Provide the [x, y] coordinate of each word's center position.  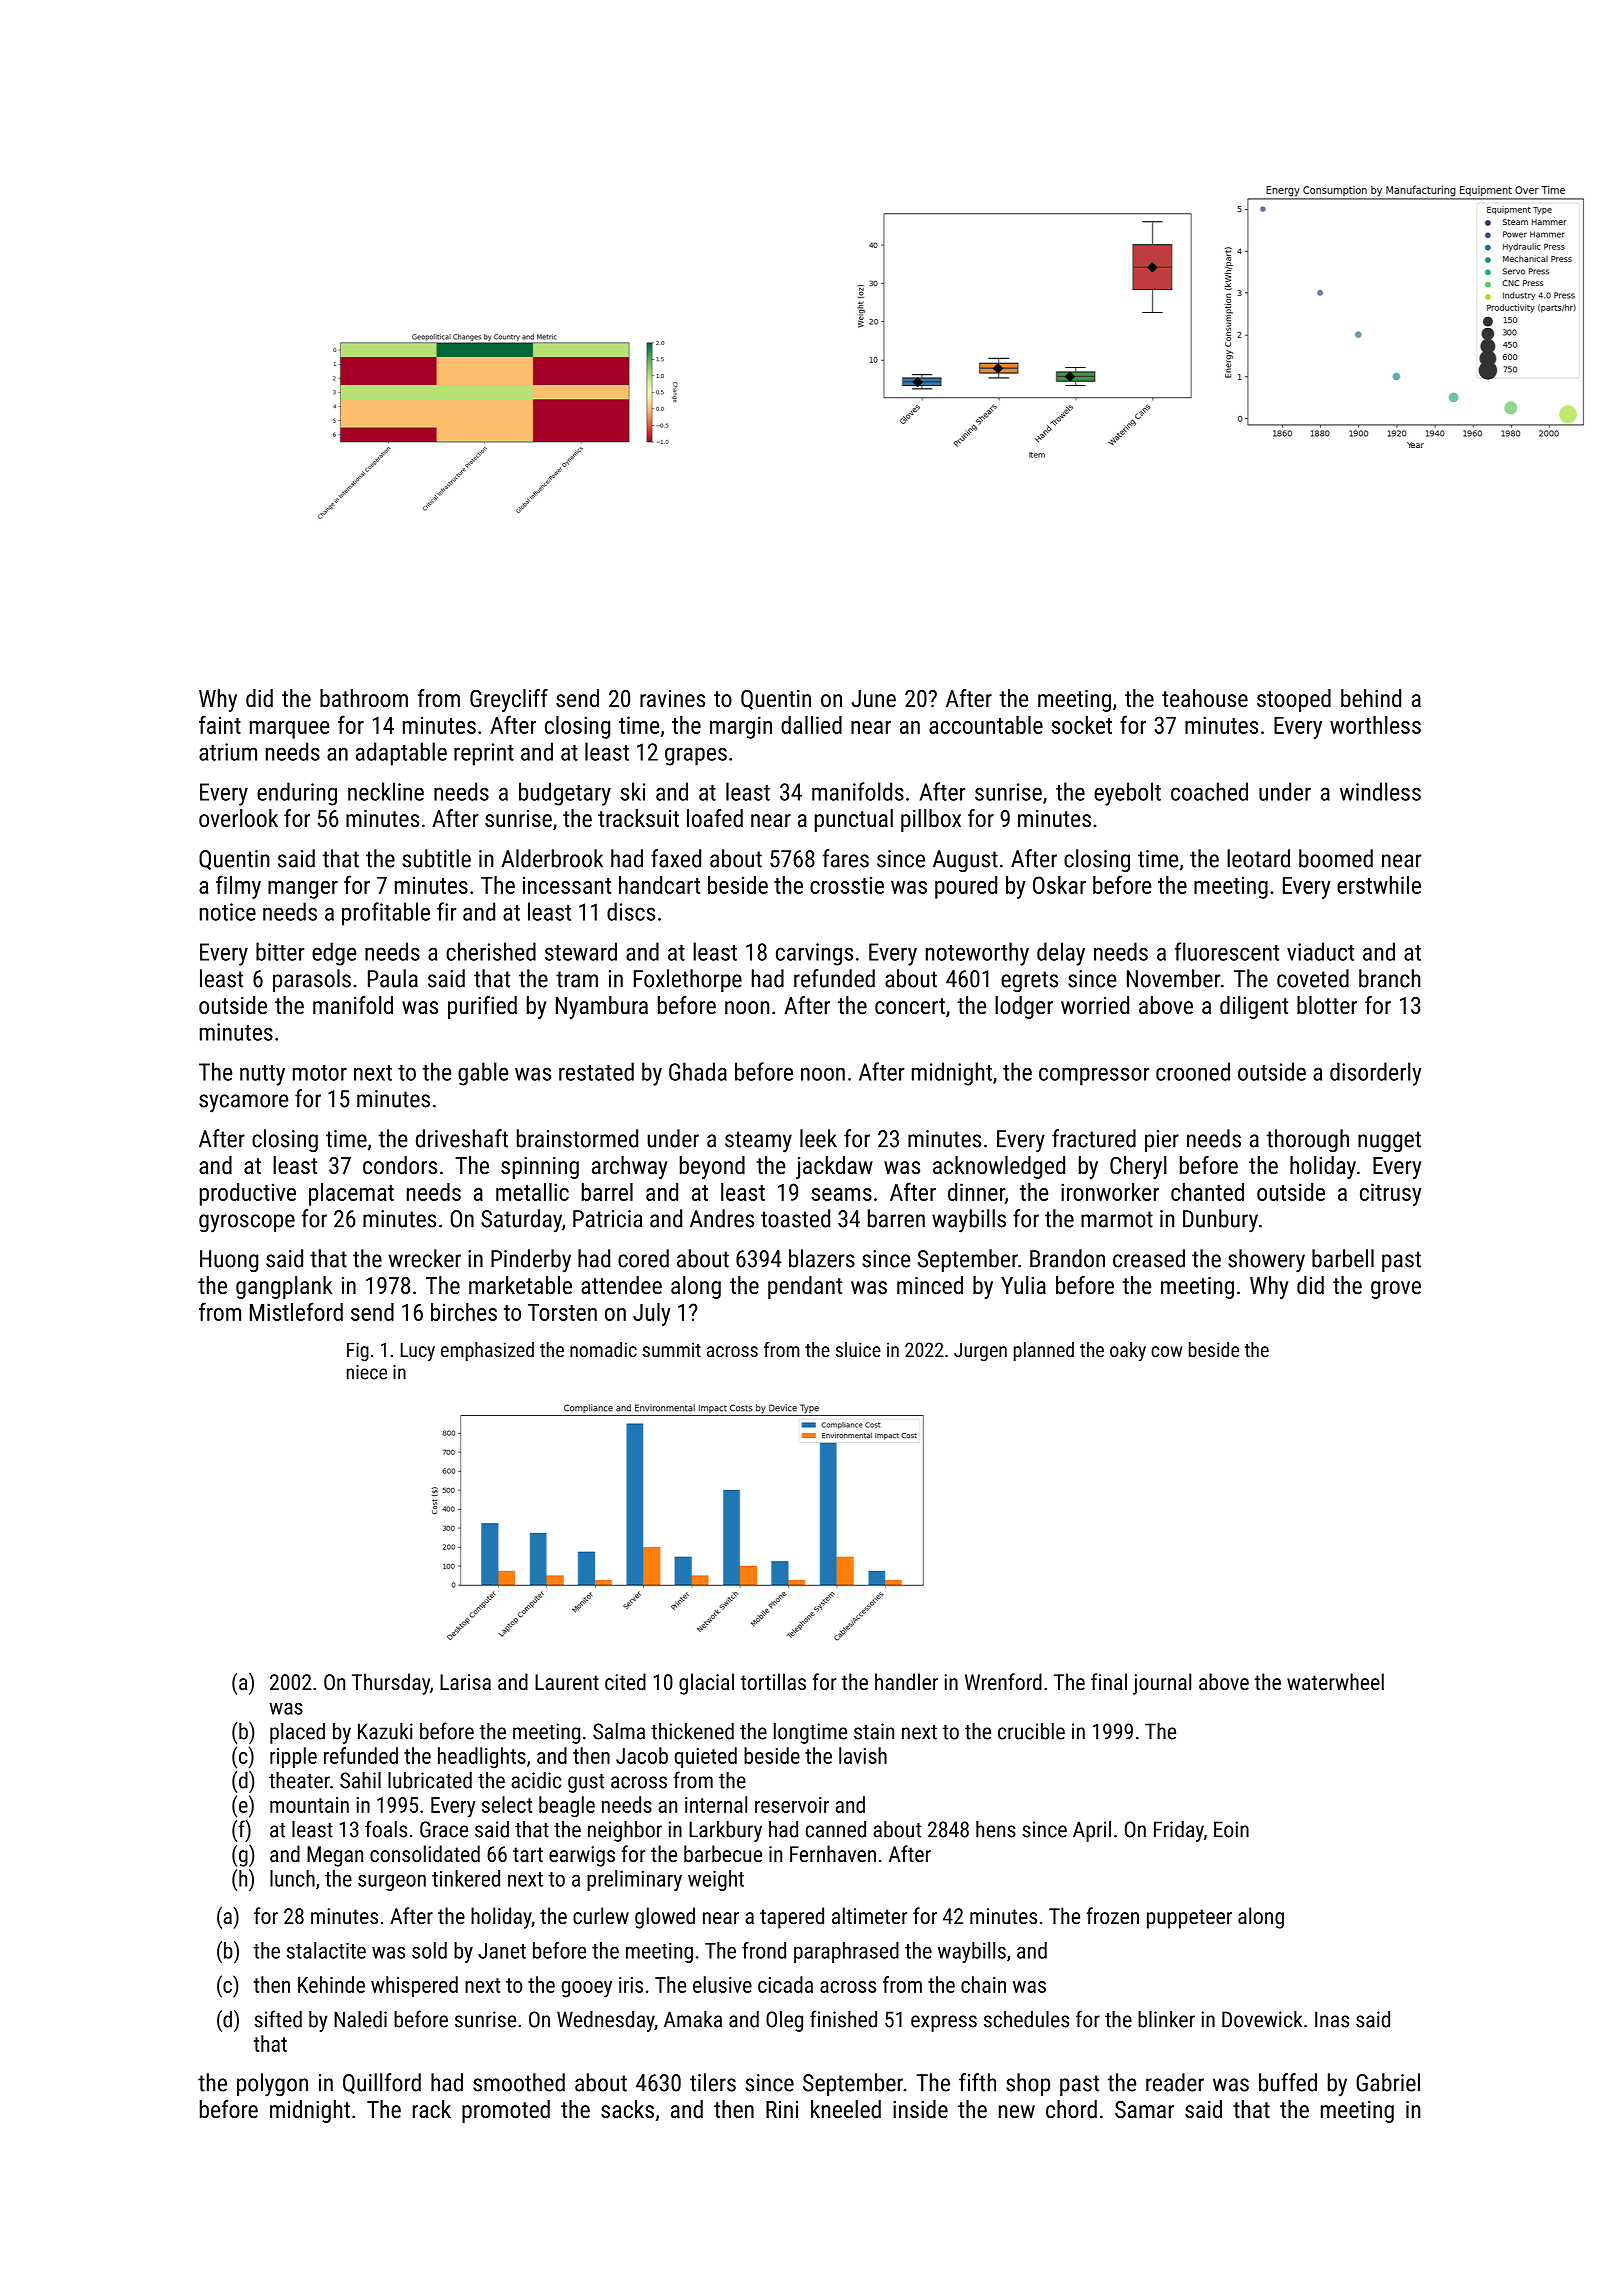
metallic [532, 1192]
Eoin [1231, 1829]
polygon [272, 2085]
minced [930, 1285]
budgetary [565, 794]
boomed [1336, 858]
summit [672, 1349]
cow [1166, 1351]
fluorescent [1227, 951]
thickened [692, 1731]
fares [846, 858]
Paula [393, 978]
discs [631, 911]
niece [367, 1372]
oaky [1128, 1351]
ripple [293, 1757]
